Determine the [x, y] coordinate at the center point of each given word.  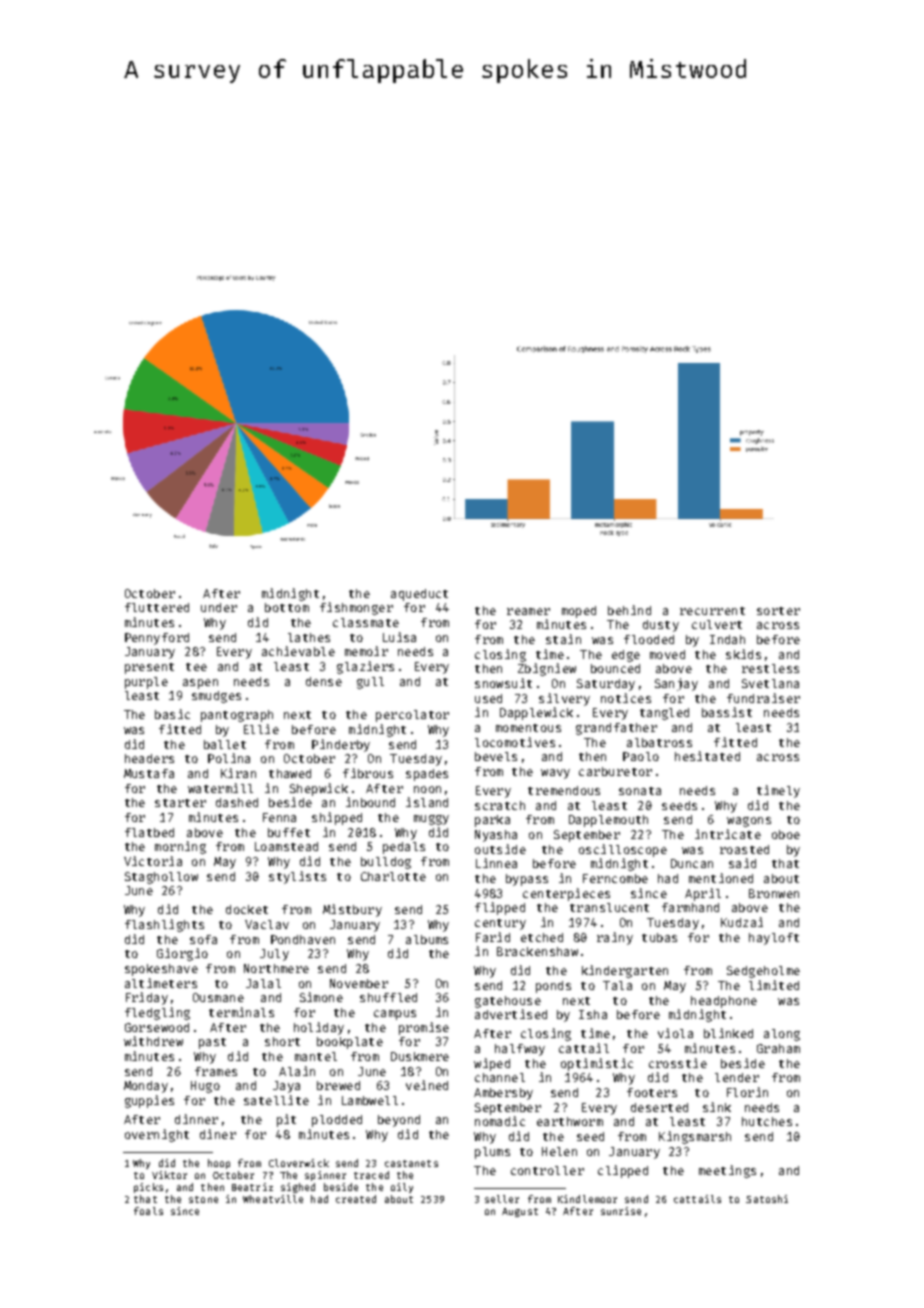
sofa [203, 939]
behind [629, 610]
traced [371, 1175]
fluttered [157, 607]
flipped [500, 908]
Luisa [399, 637]
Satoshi [767, 1199]
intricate [728, 834]
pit [286, 1120]
